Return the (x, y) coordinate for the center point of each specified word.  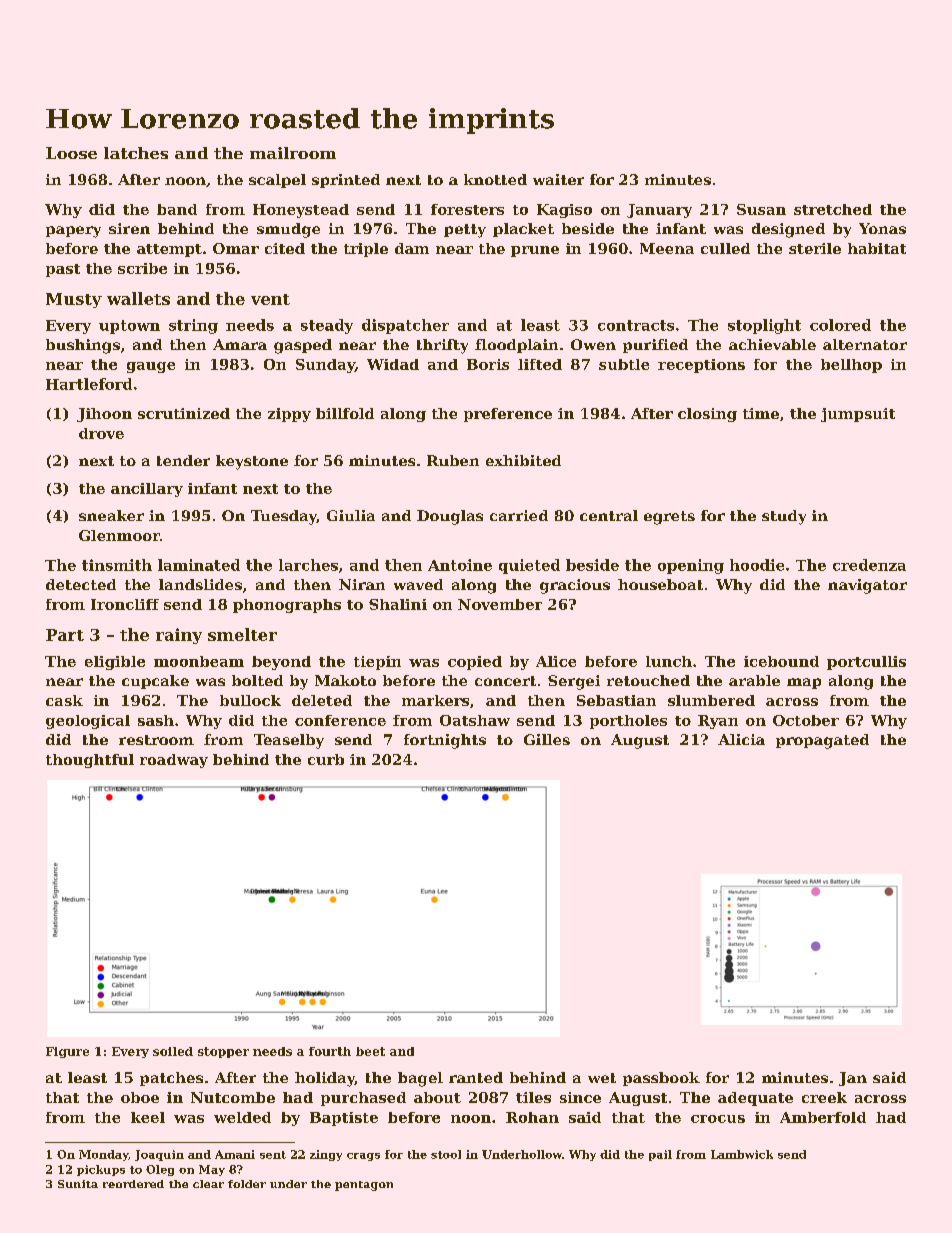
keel (148, 1117)
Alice (556, 661)
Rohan (532, 1117)
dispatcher (405, 326)
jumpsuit (858, 415)
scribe (142, 268)
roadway (174, 761)
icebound (781, 661)
